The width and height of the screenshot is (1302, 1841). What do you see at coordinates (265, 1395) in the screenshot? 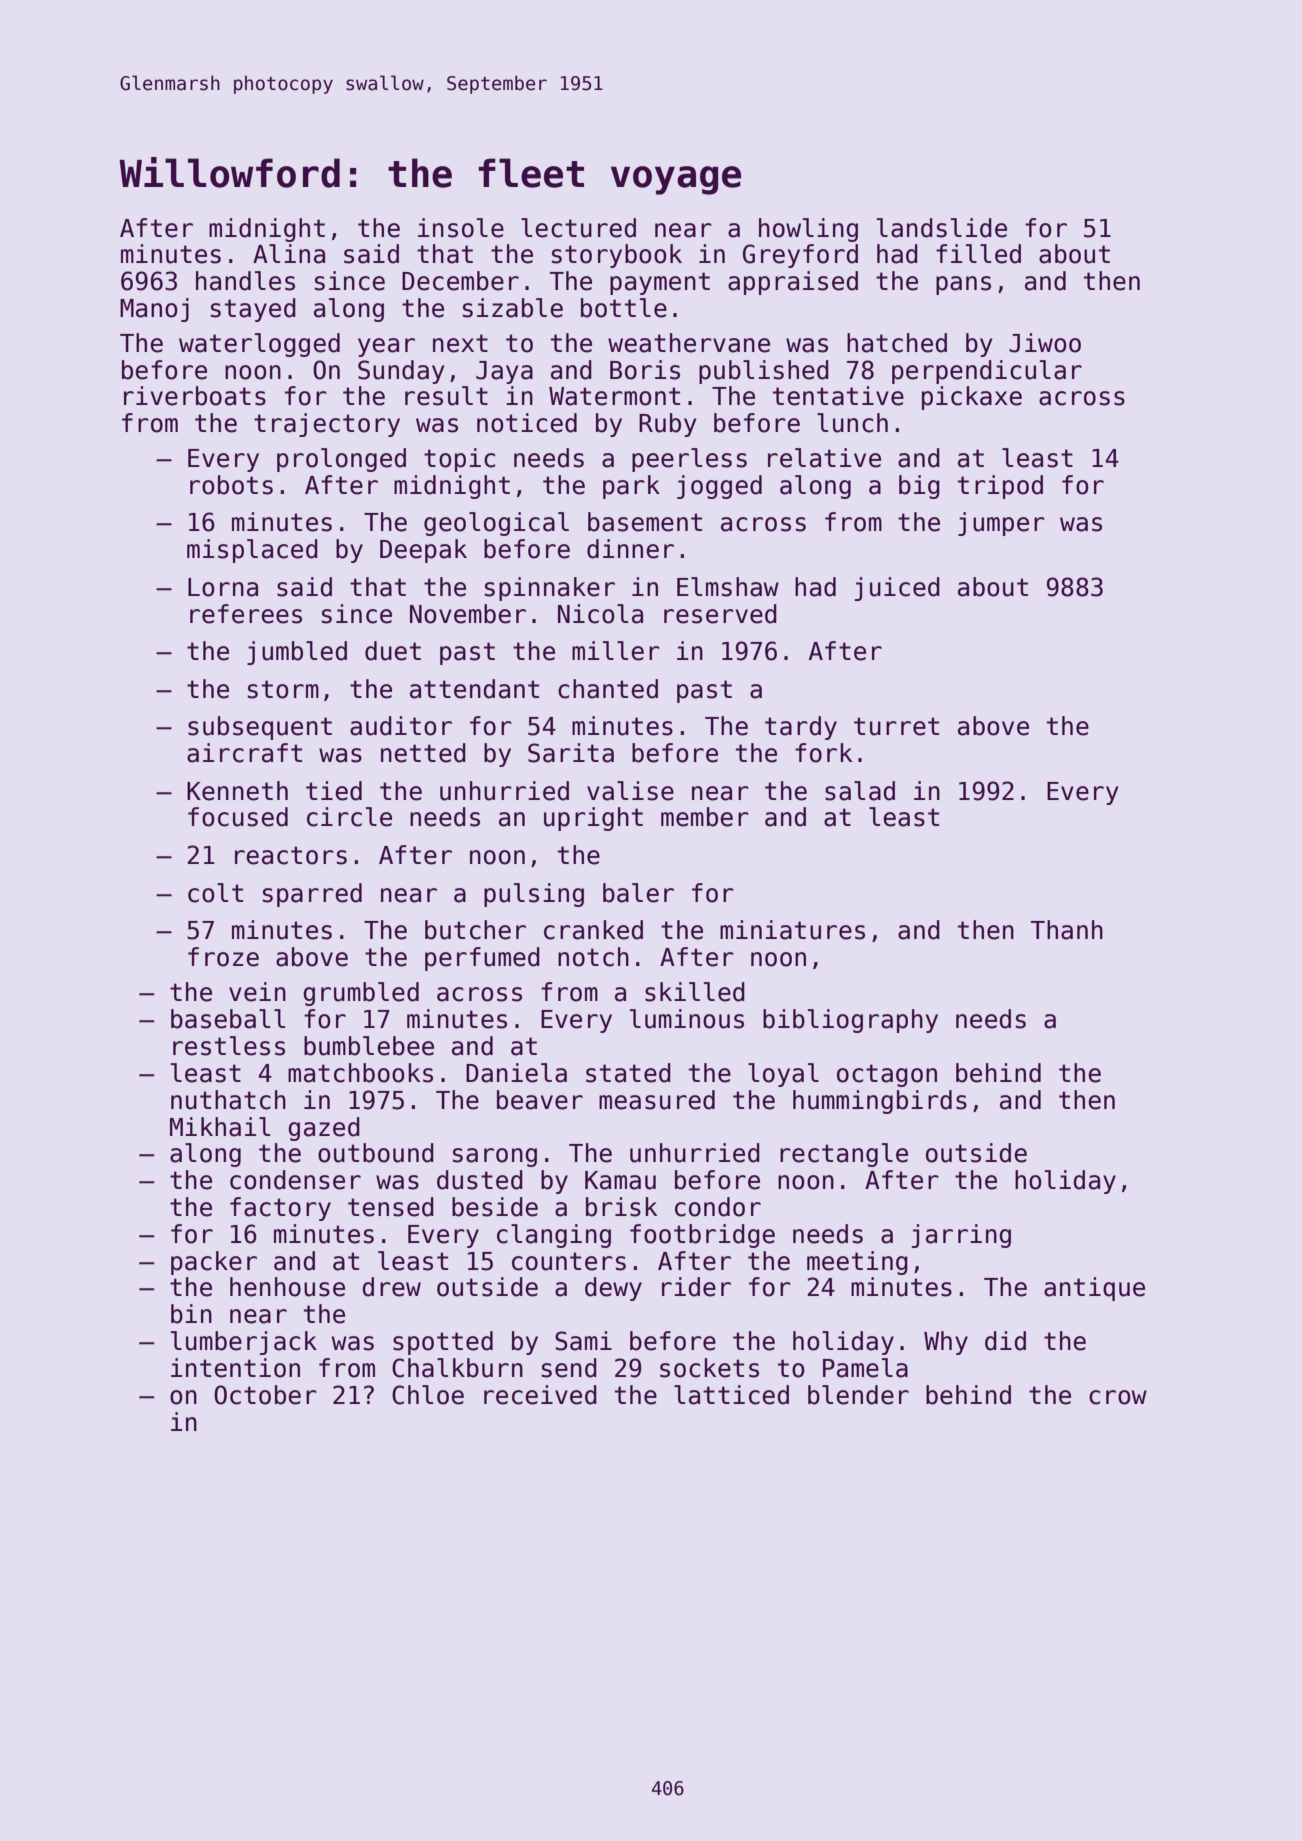
I see `October` at bounding box center [265, 1395].
